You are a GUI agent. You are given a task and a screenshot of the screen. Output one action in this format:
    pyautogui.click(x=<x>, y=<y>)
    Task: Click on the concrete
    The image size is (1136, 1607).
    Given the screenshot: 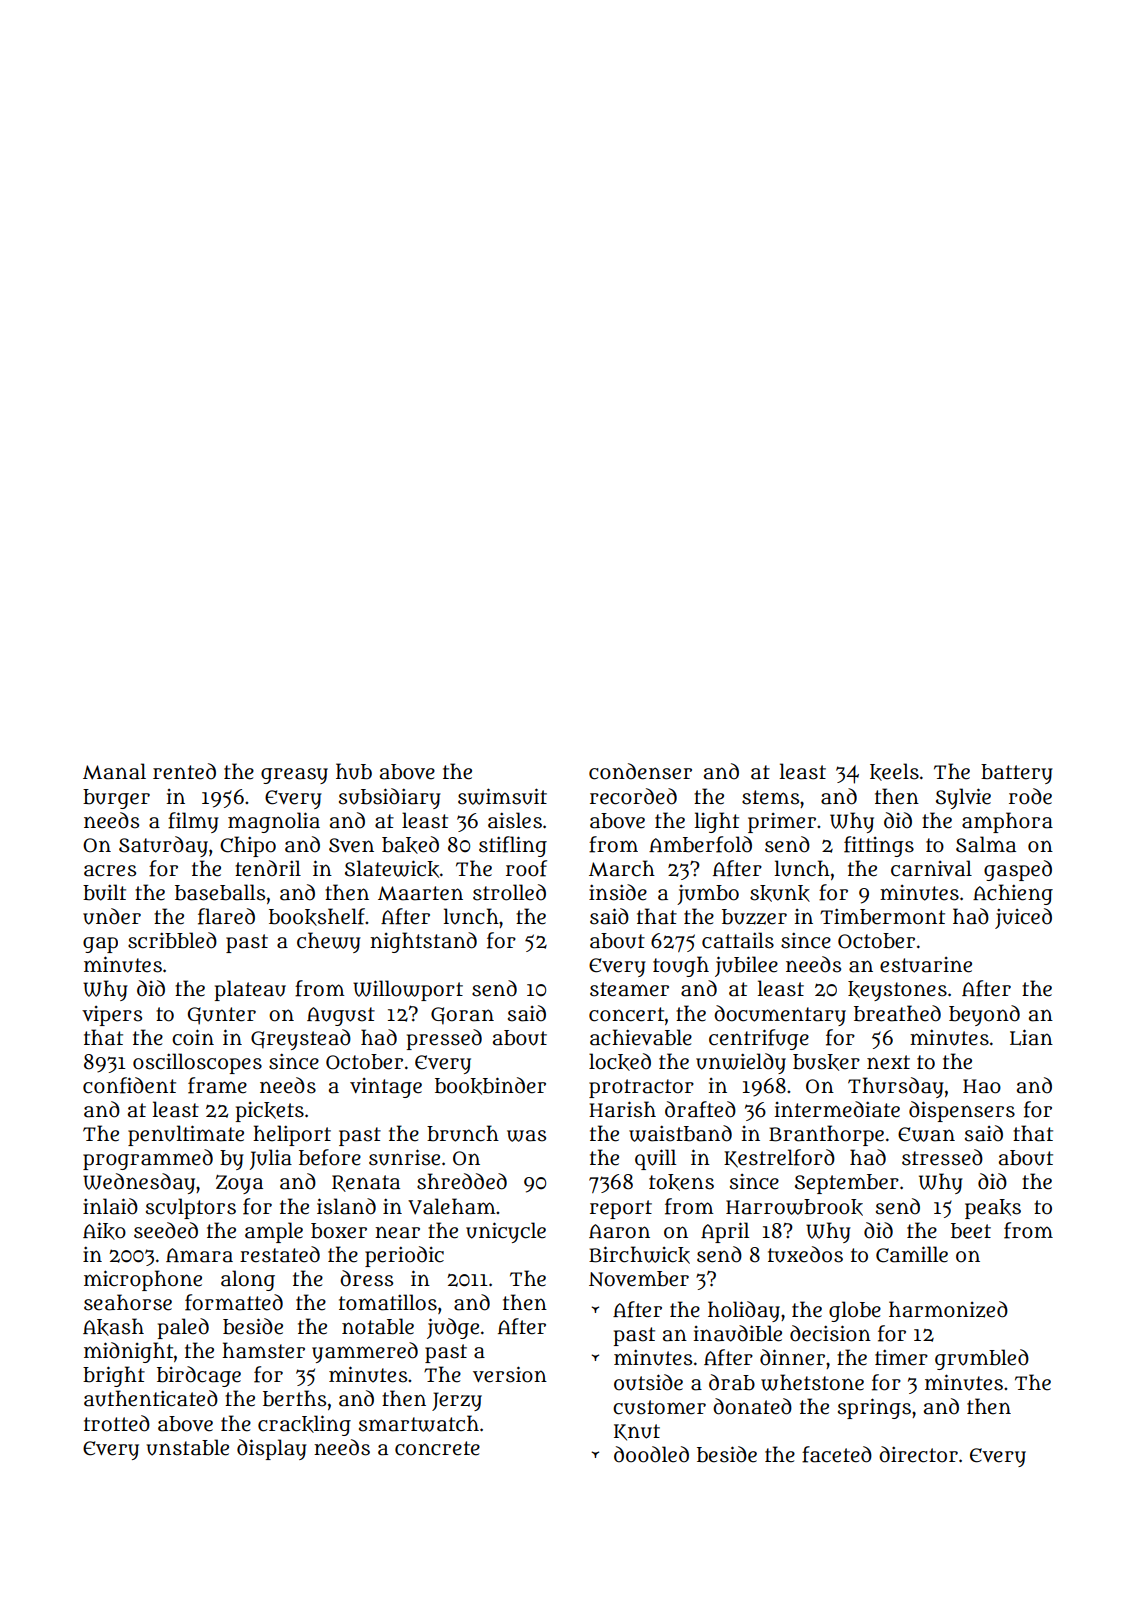 What is the action you would take?
    pyautogui.click(x=437, y=1448)
